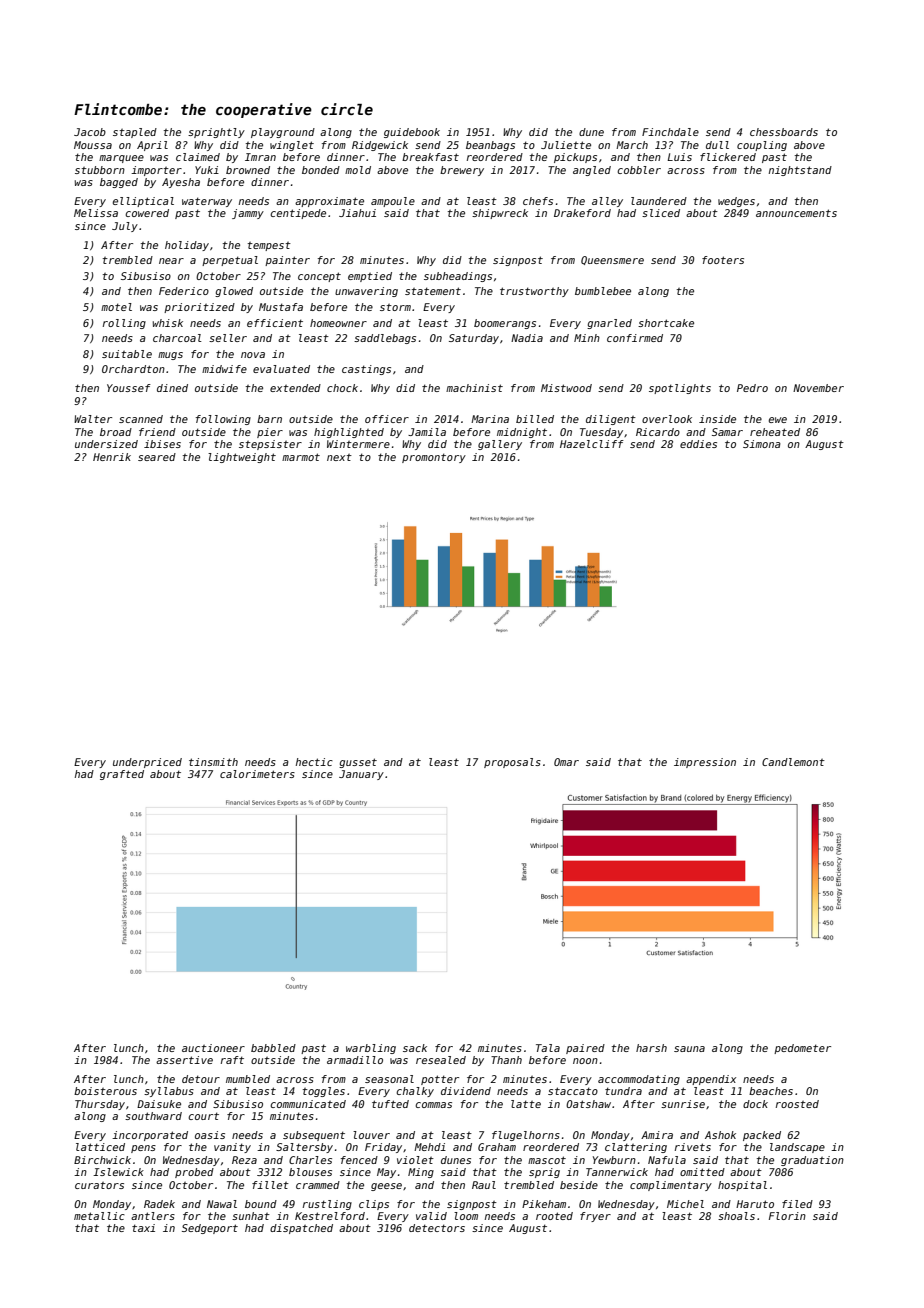 Image resolution: width=924 pixels, height=1308 pixels. Describe the element at coordinates (585, 1049) in the screenshot. I see `paired` at that location.
